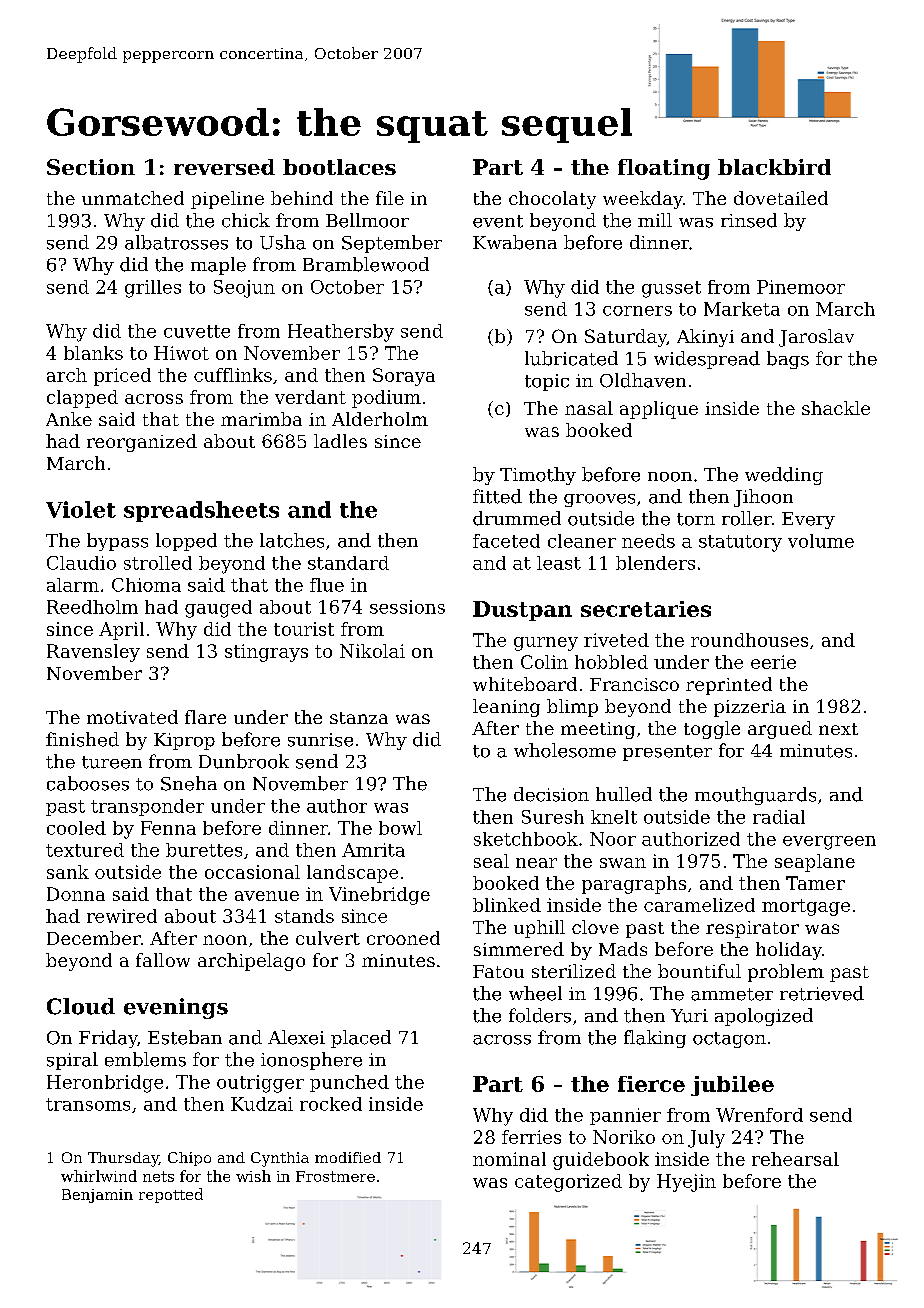 This screenshot has height=1308, width=924. I want to click on dovetailed, so click(781, 198).
